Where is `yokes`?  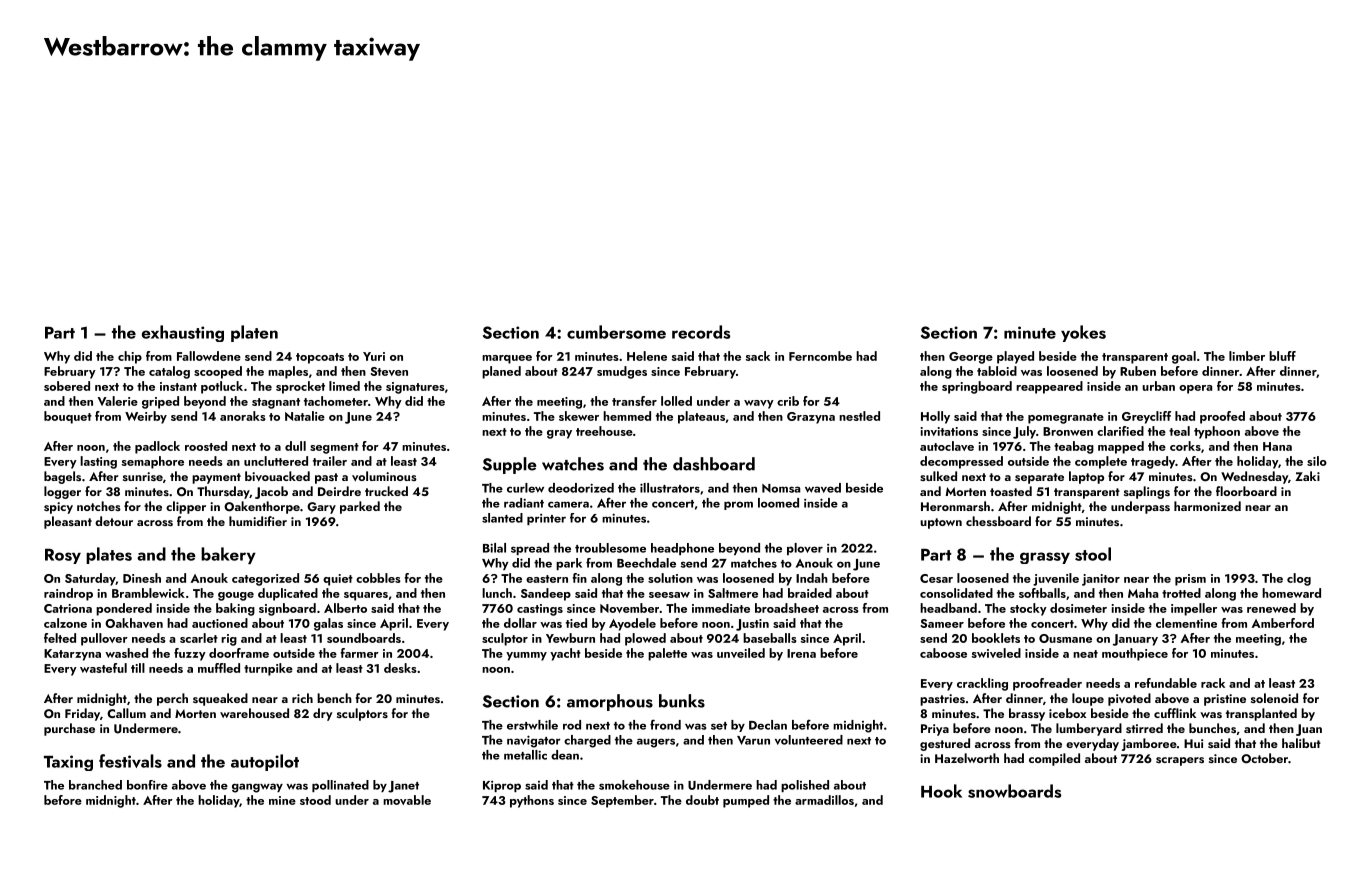 yokes is located at coordinates (1083, 333).
